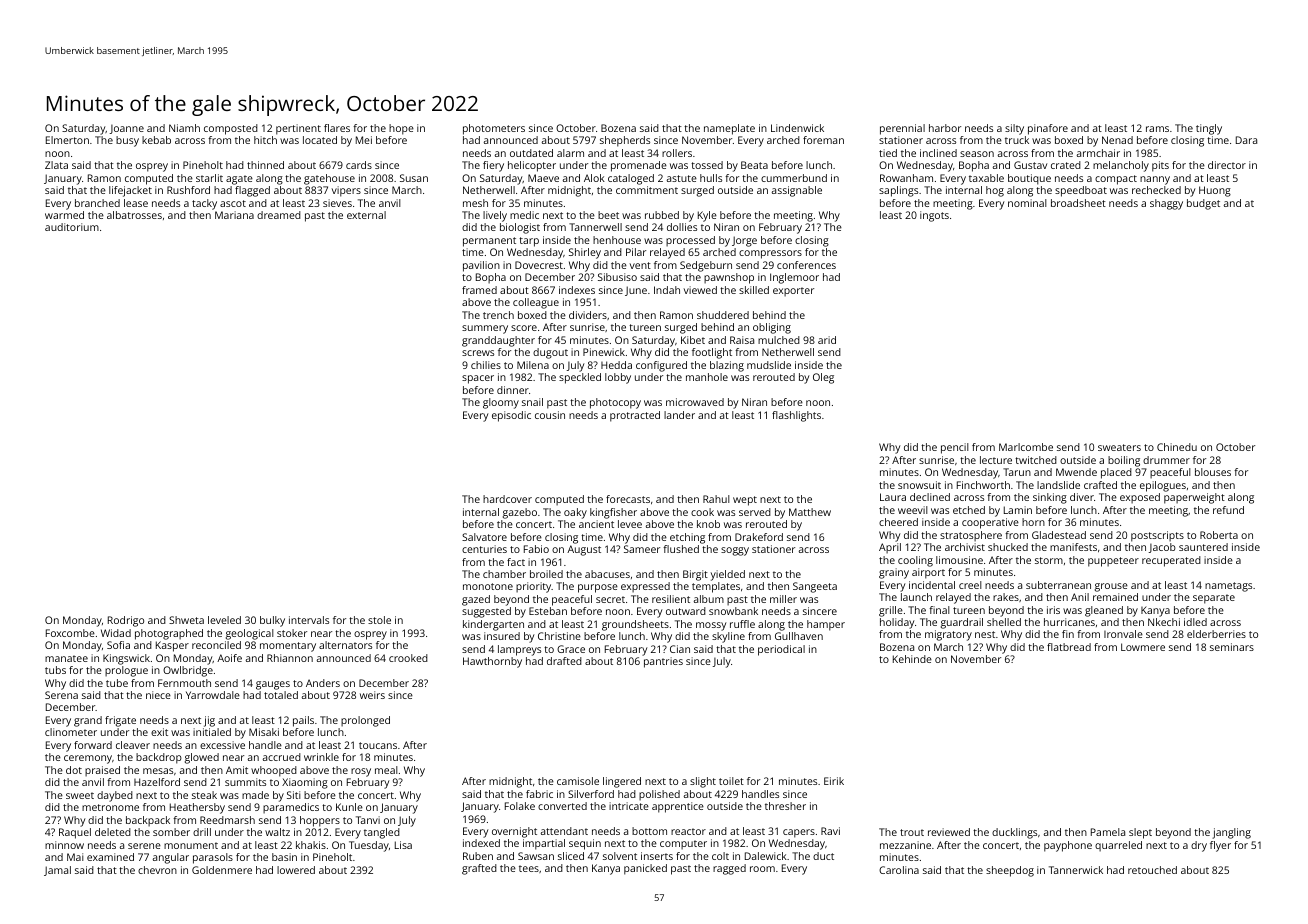 The width and height of the screenshot is (1308, 924). I want to click on Drakeford, so click(759, 537).
